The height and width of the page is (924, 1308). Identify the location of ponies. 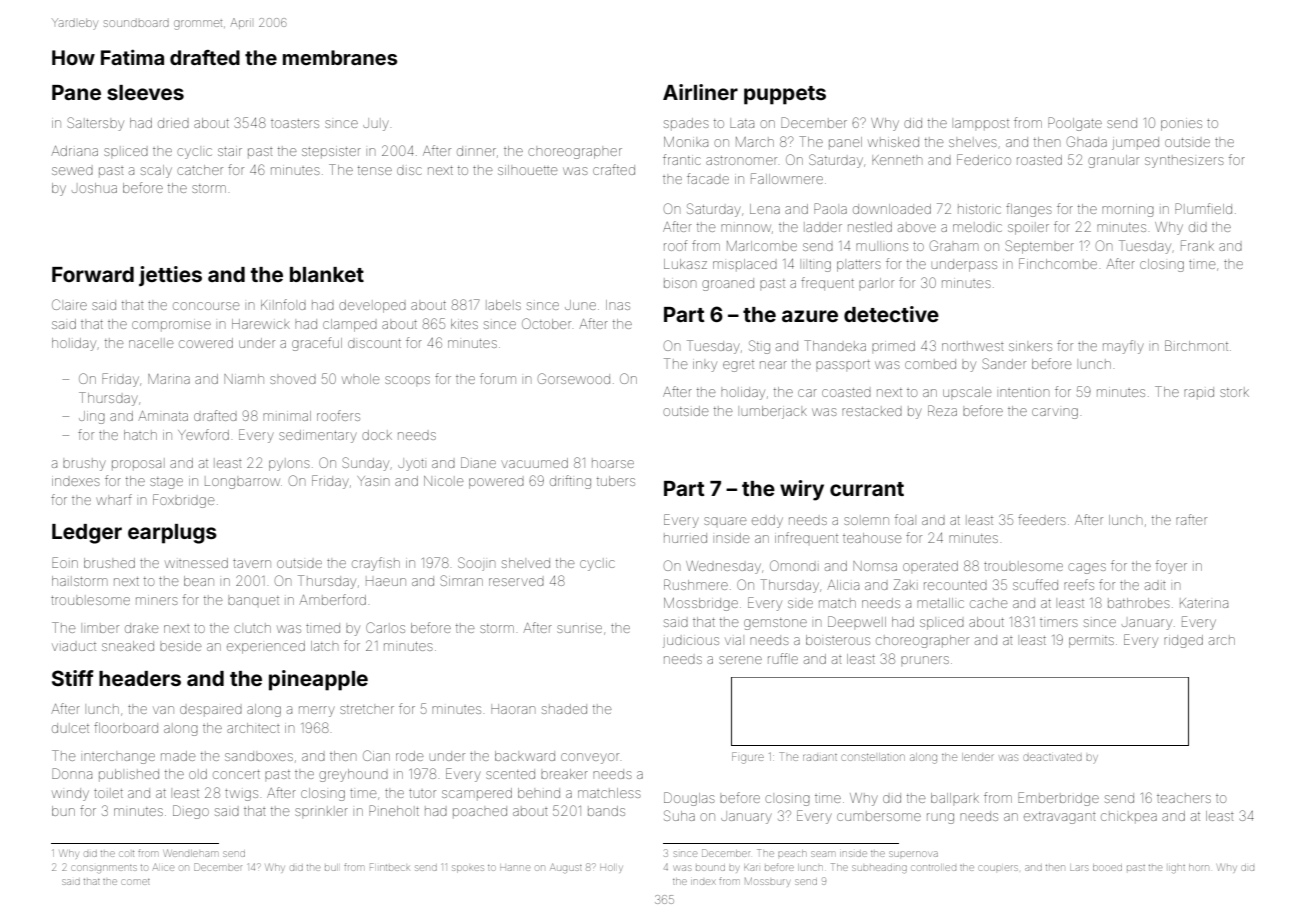
(1181, 125).
